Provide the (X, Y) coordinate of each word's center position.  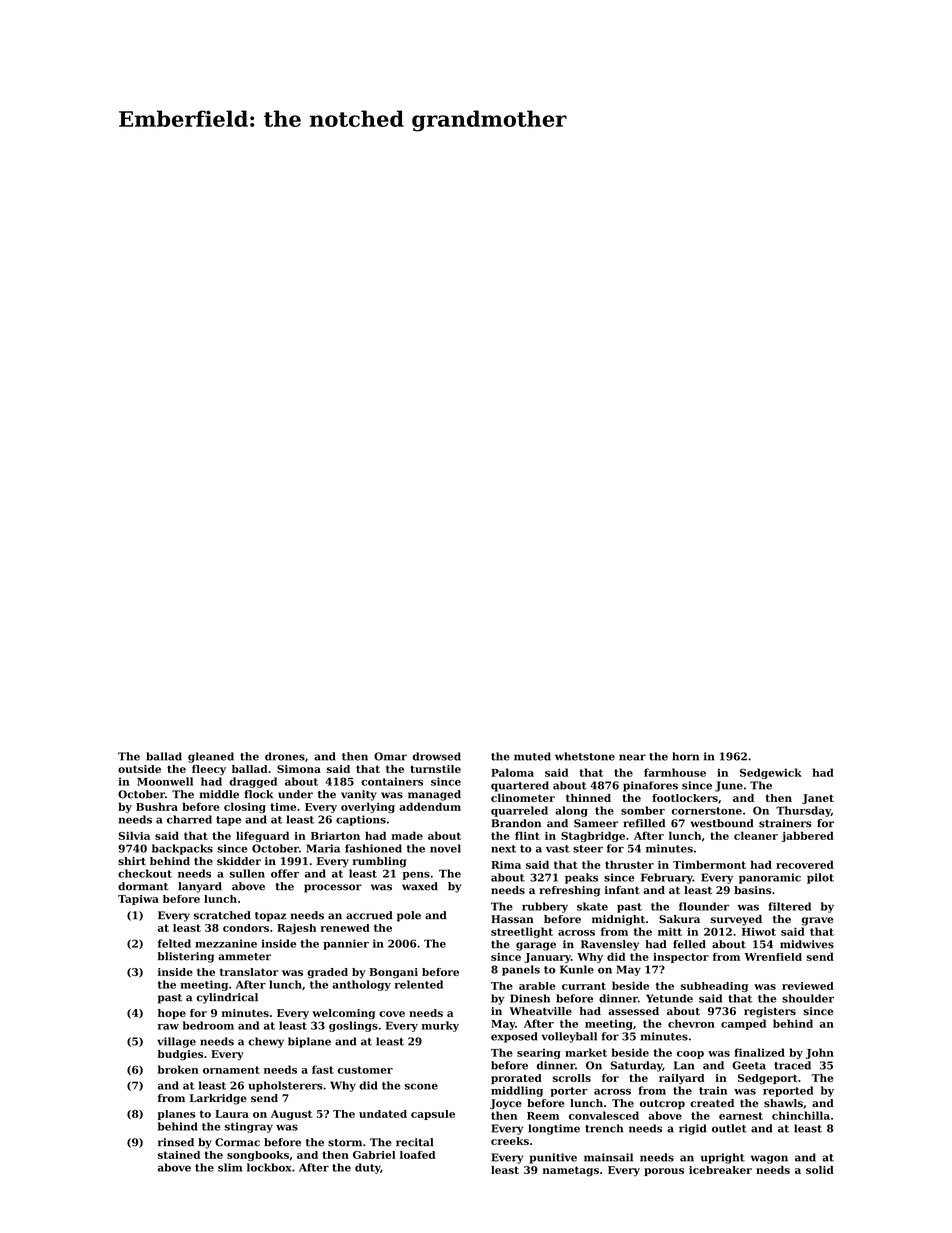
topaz (270, 917)
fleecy (209, 770)
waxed (420, 886)
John (820, 1053)
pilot (820, 878)
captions (361, 820)
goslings (353, 1026)
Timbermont (709, 864)
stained (179, 1155)
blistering (186, 957)
